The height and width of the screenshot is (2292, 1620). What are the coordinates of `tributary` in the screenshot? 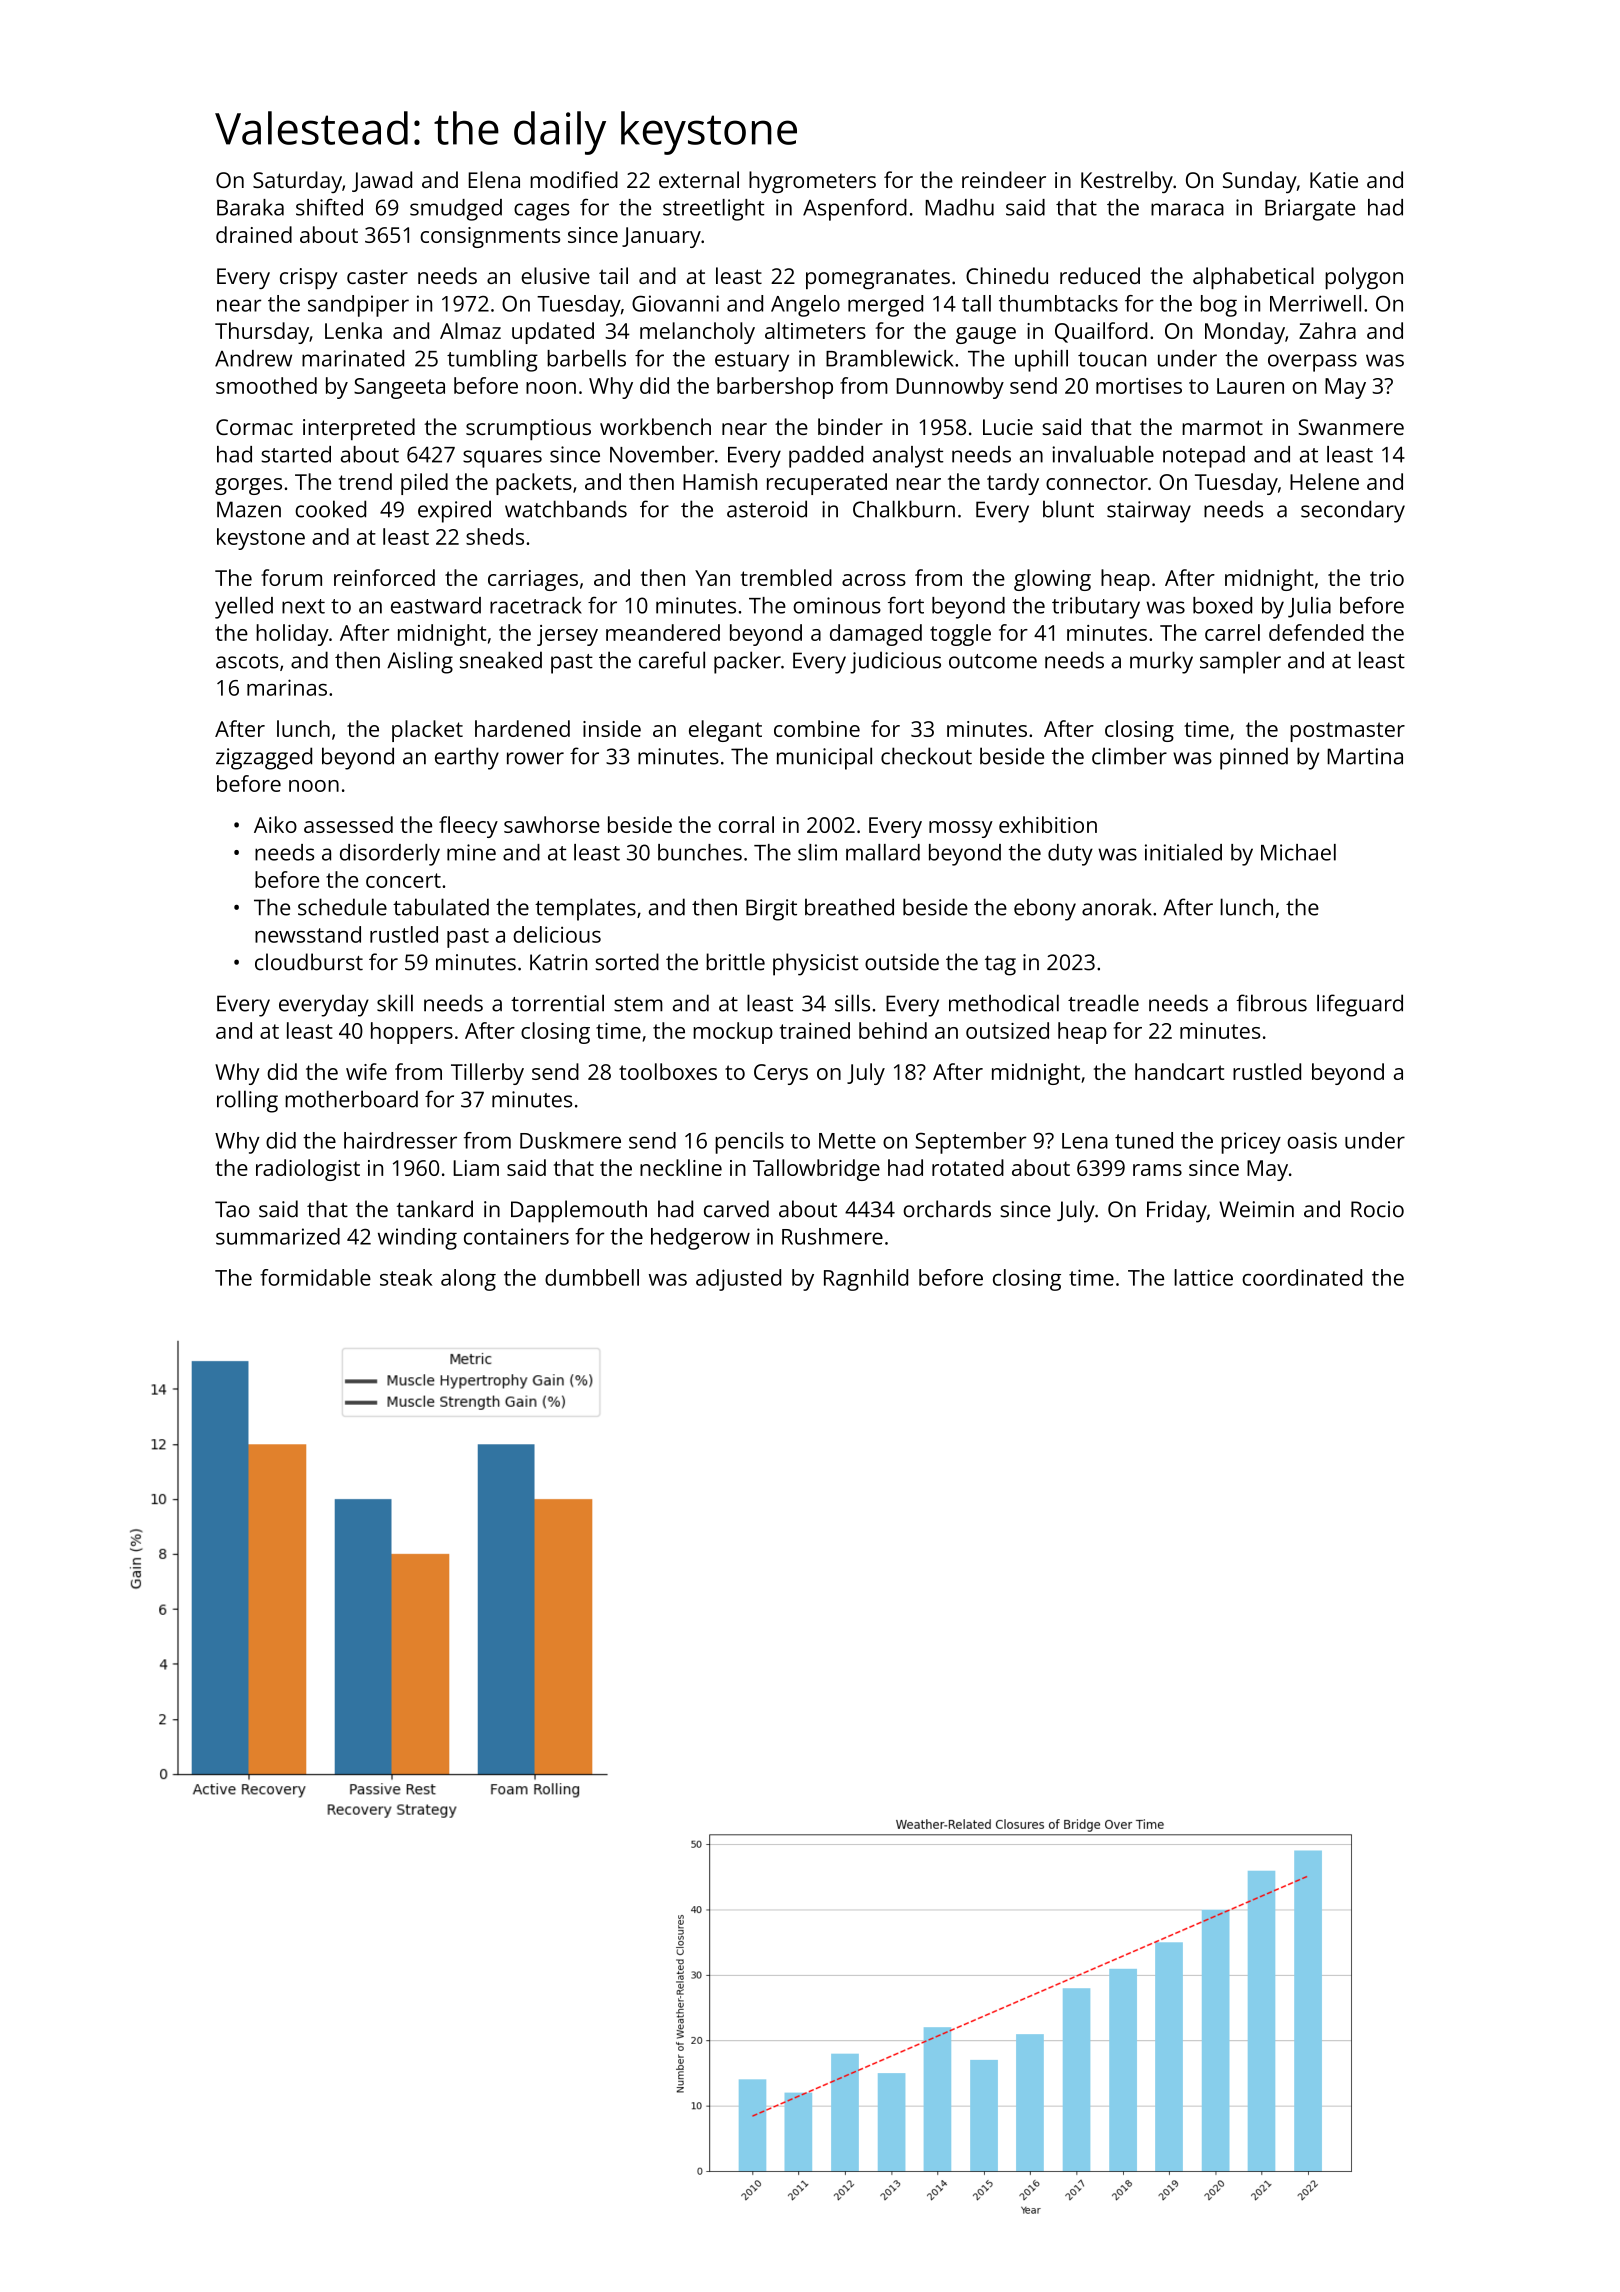 It's located at (1096, 608).
